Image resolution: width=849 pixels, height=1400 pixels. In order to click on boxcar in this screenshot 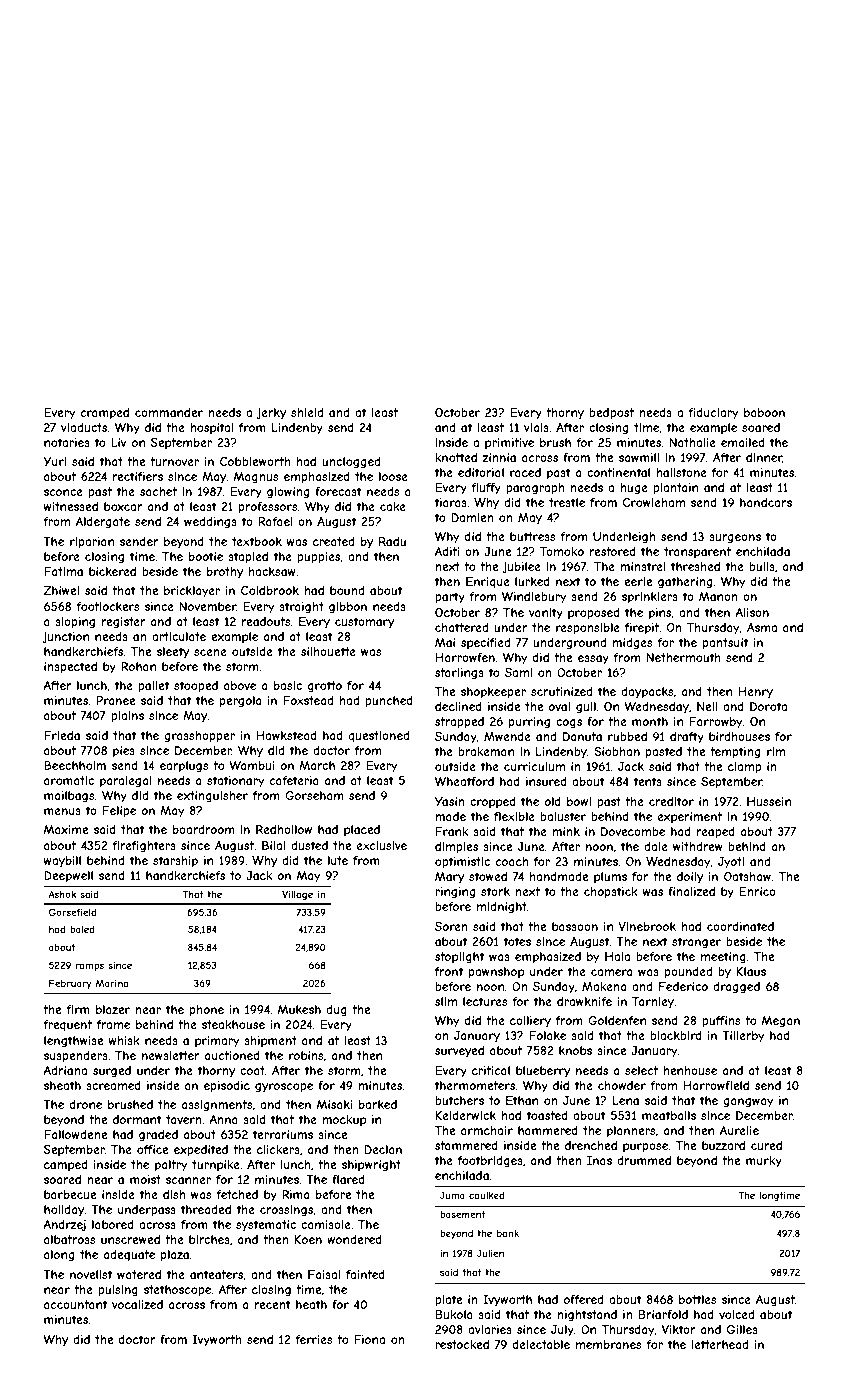, I will do `click(123, 506)`.
